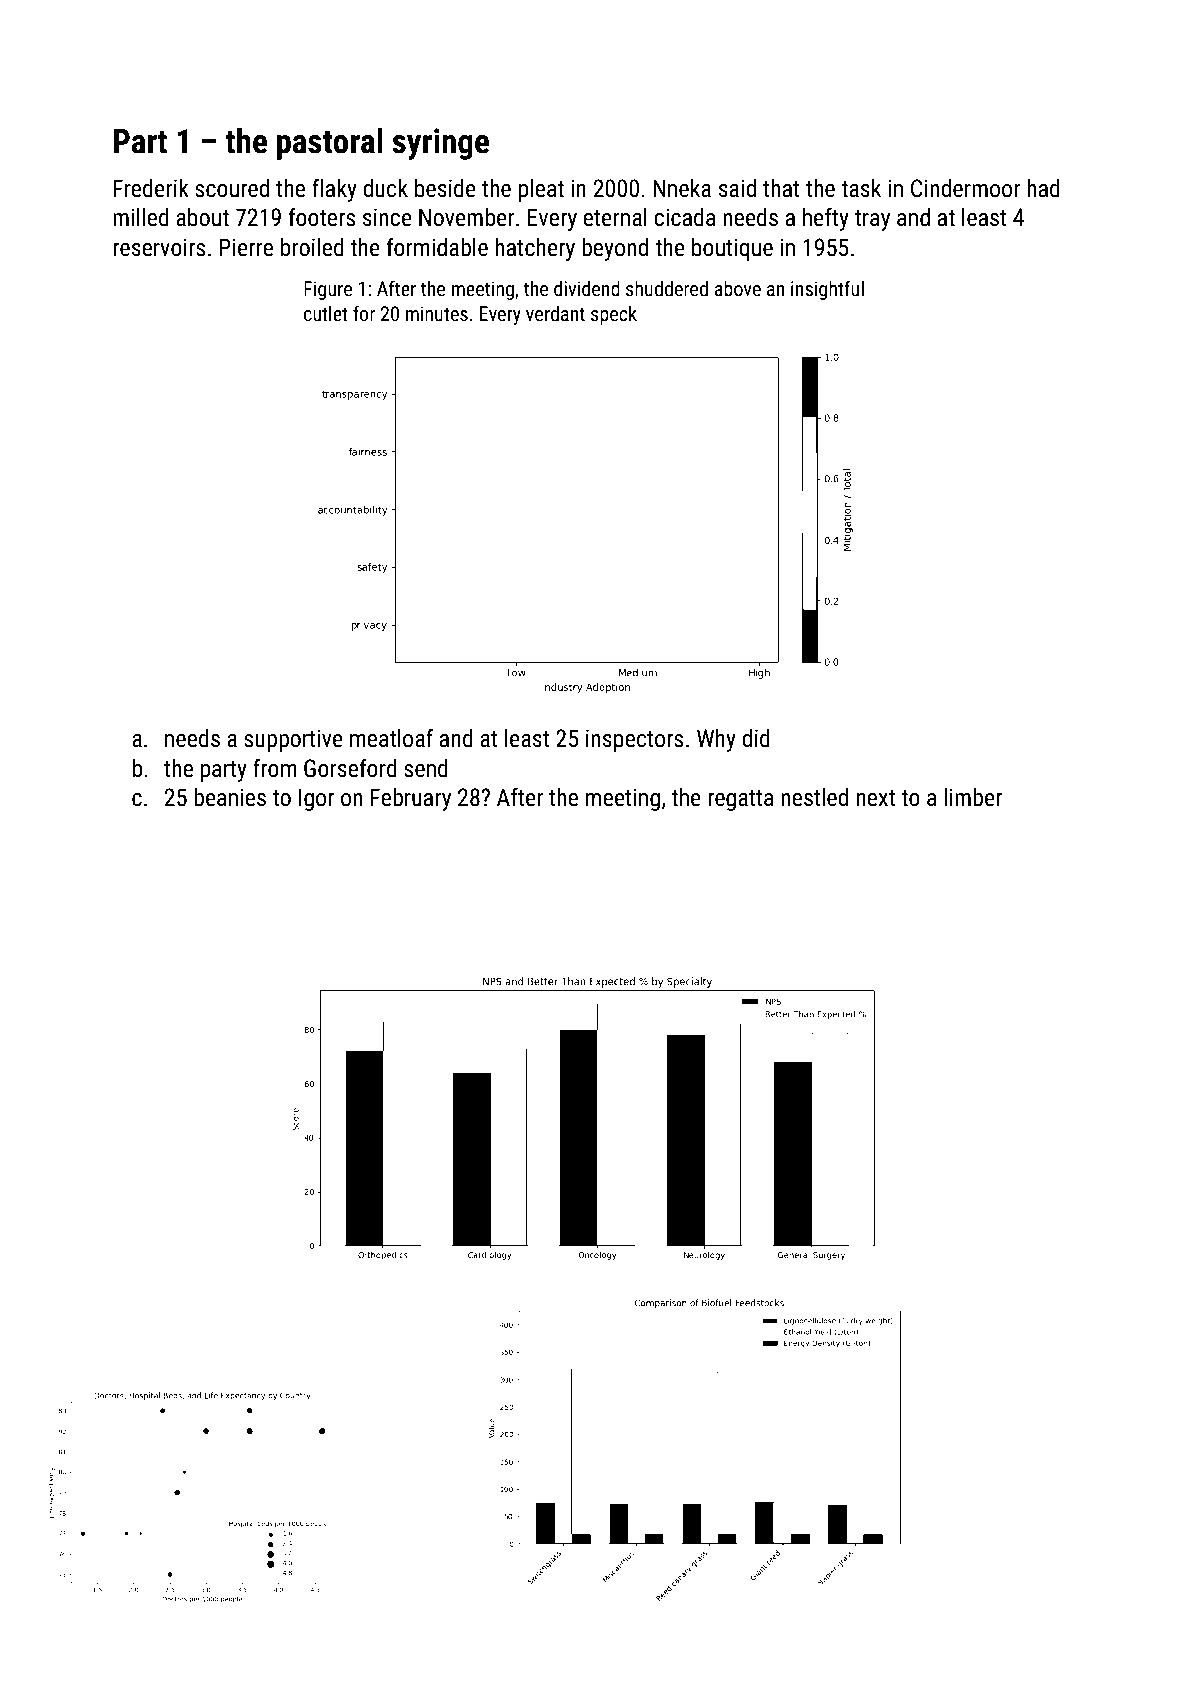  What do you see at coordinates (437, 313) in the image?
I see `minutes` at bounding box center [437, 313].
